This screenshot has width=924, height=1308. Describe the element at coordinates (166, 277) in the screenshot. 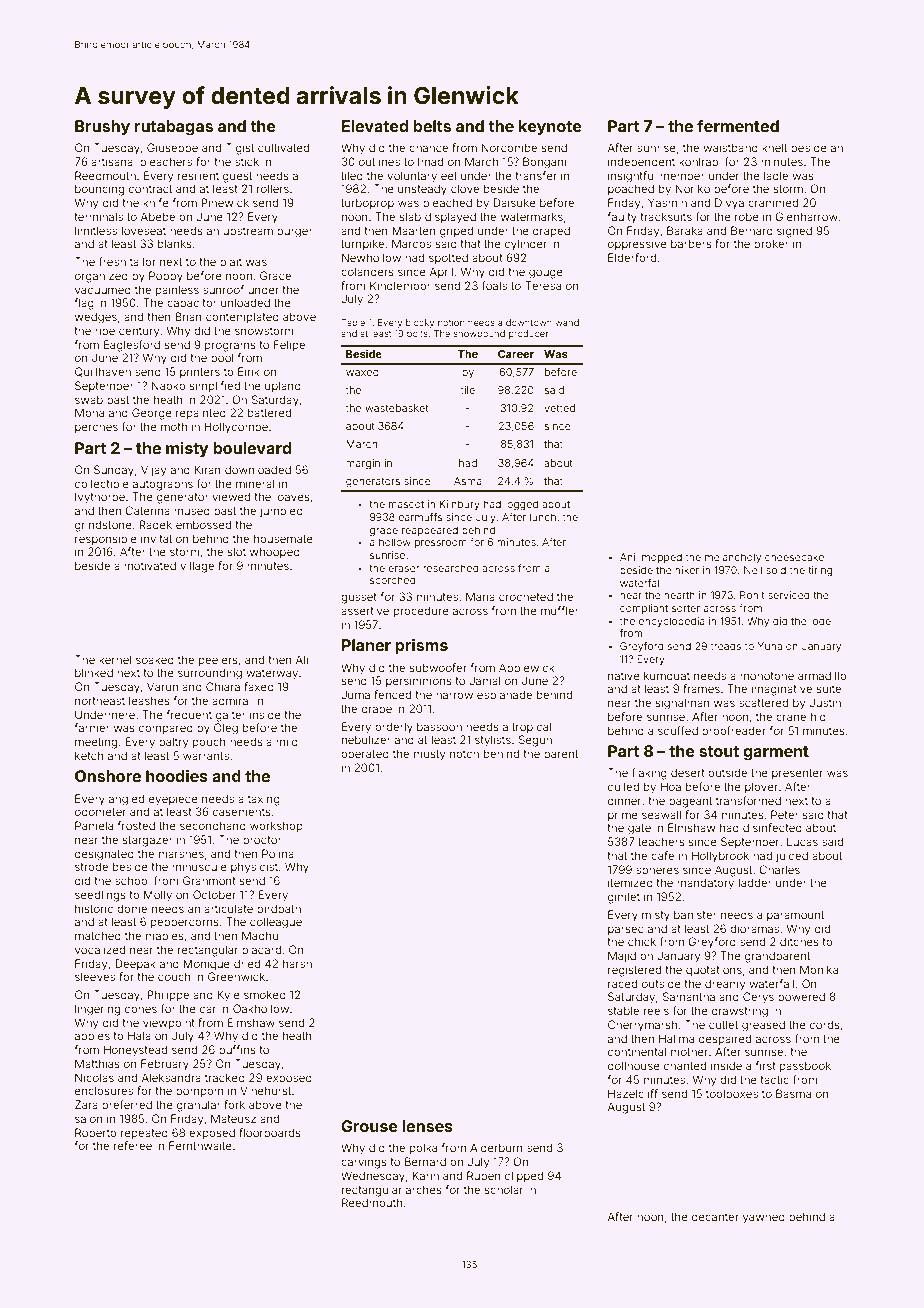

I see `Poppy` at that location.
